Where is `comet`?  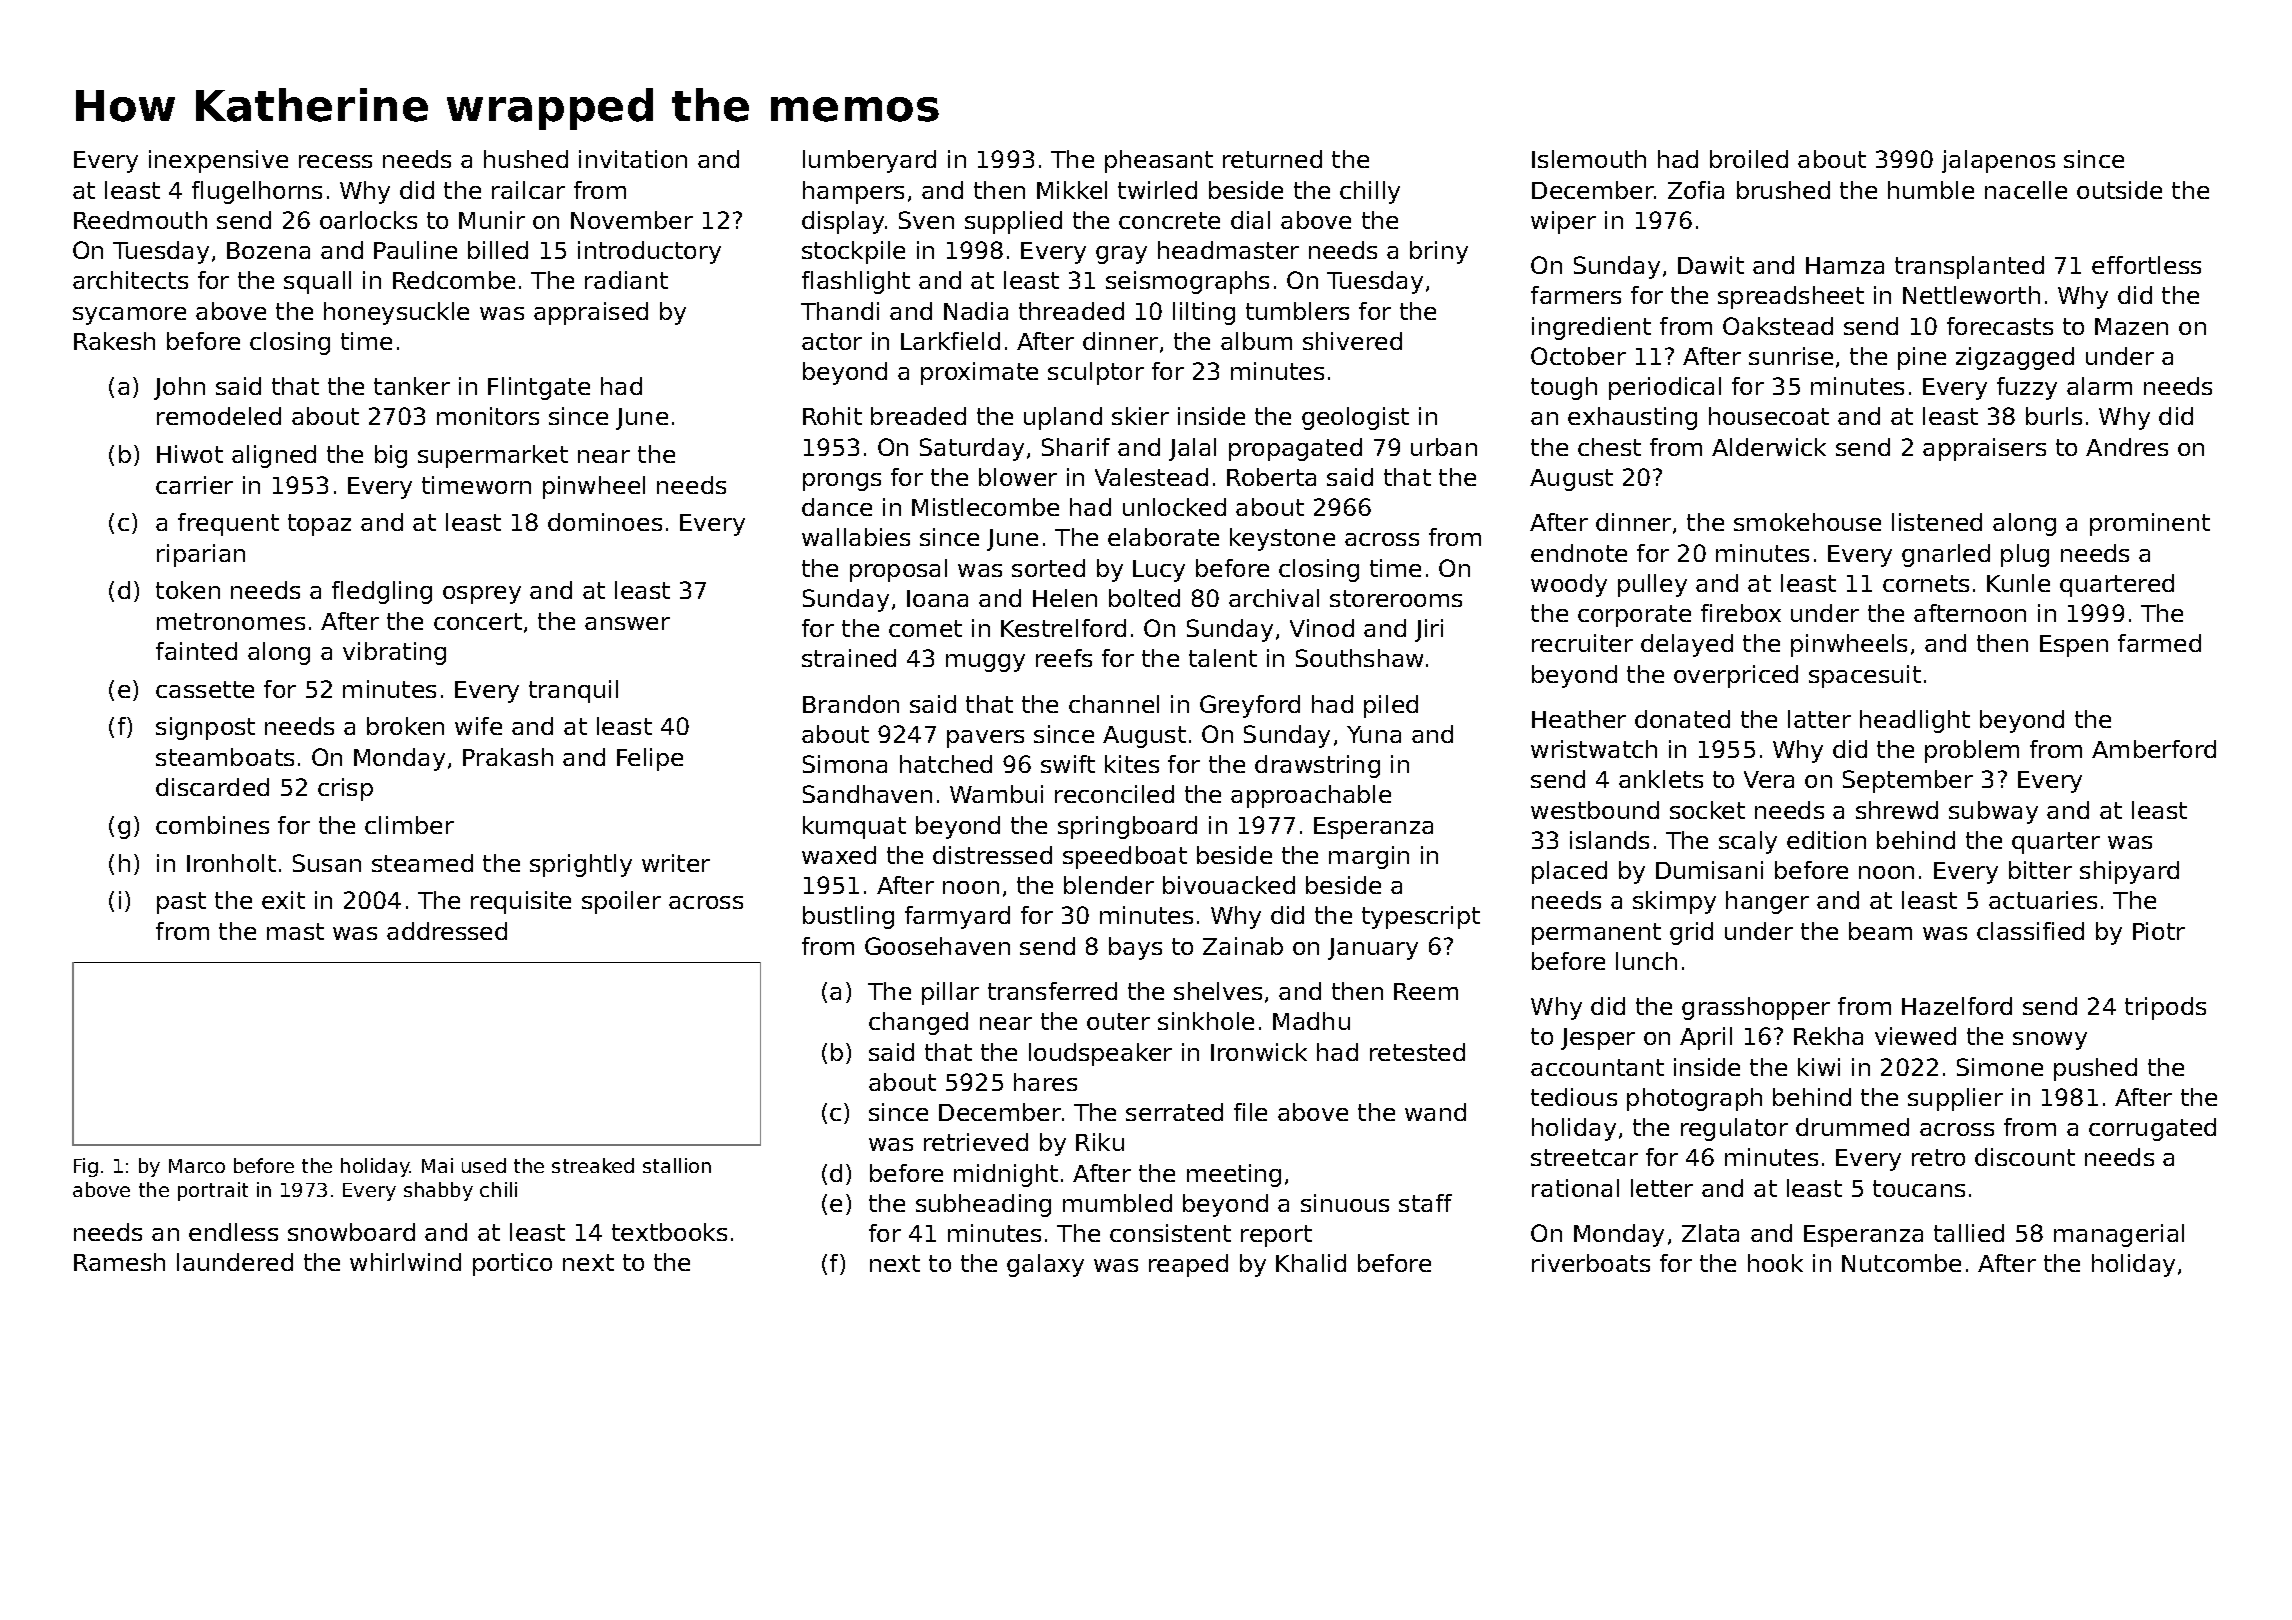
comet is located at coordinates (925, 628).
